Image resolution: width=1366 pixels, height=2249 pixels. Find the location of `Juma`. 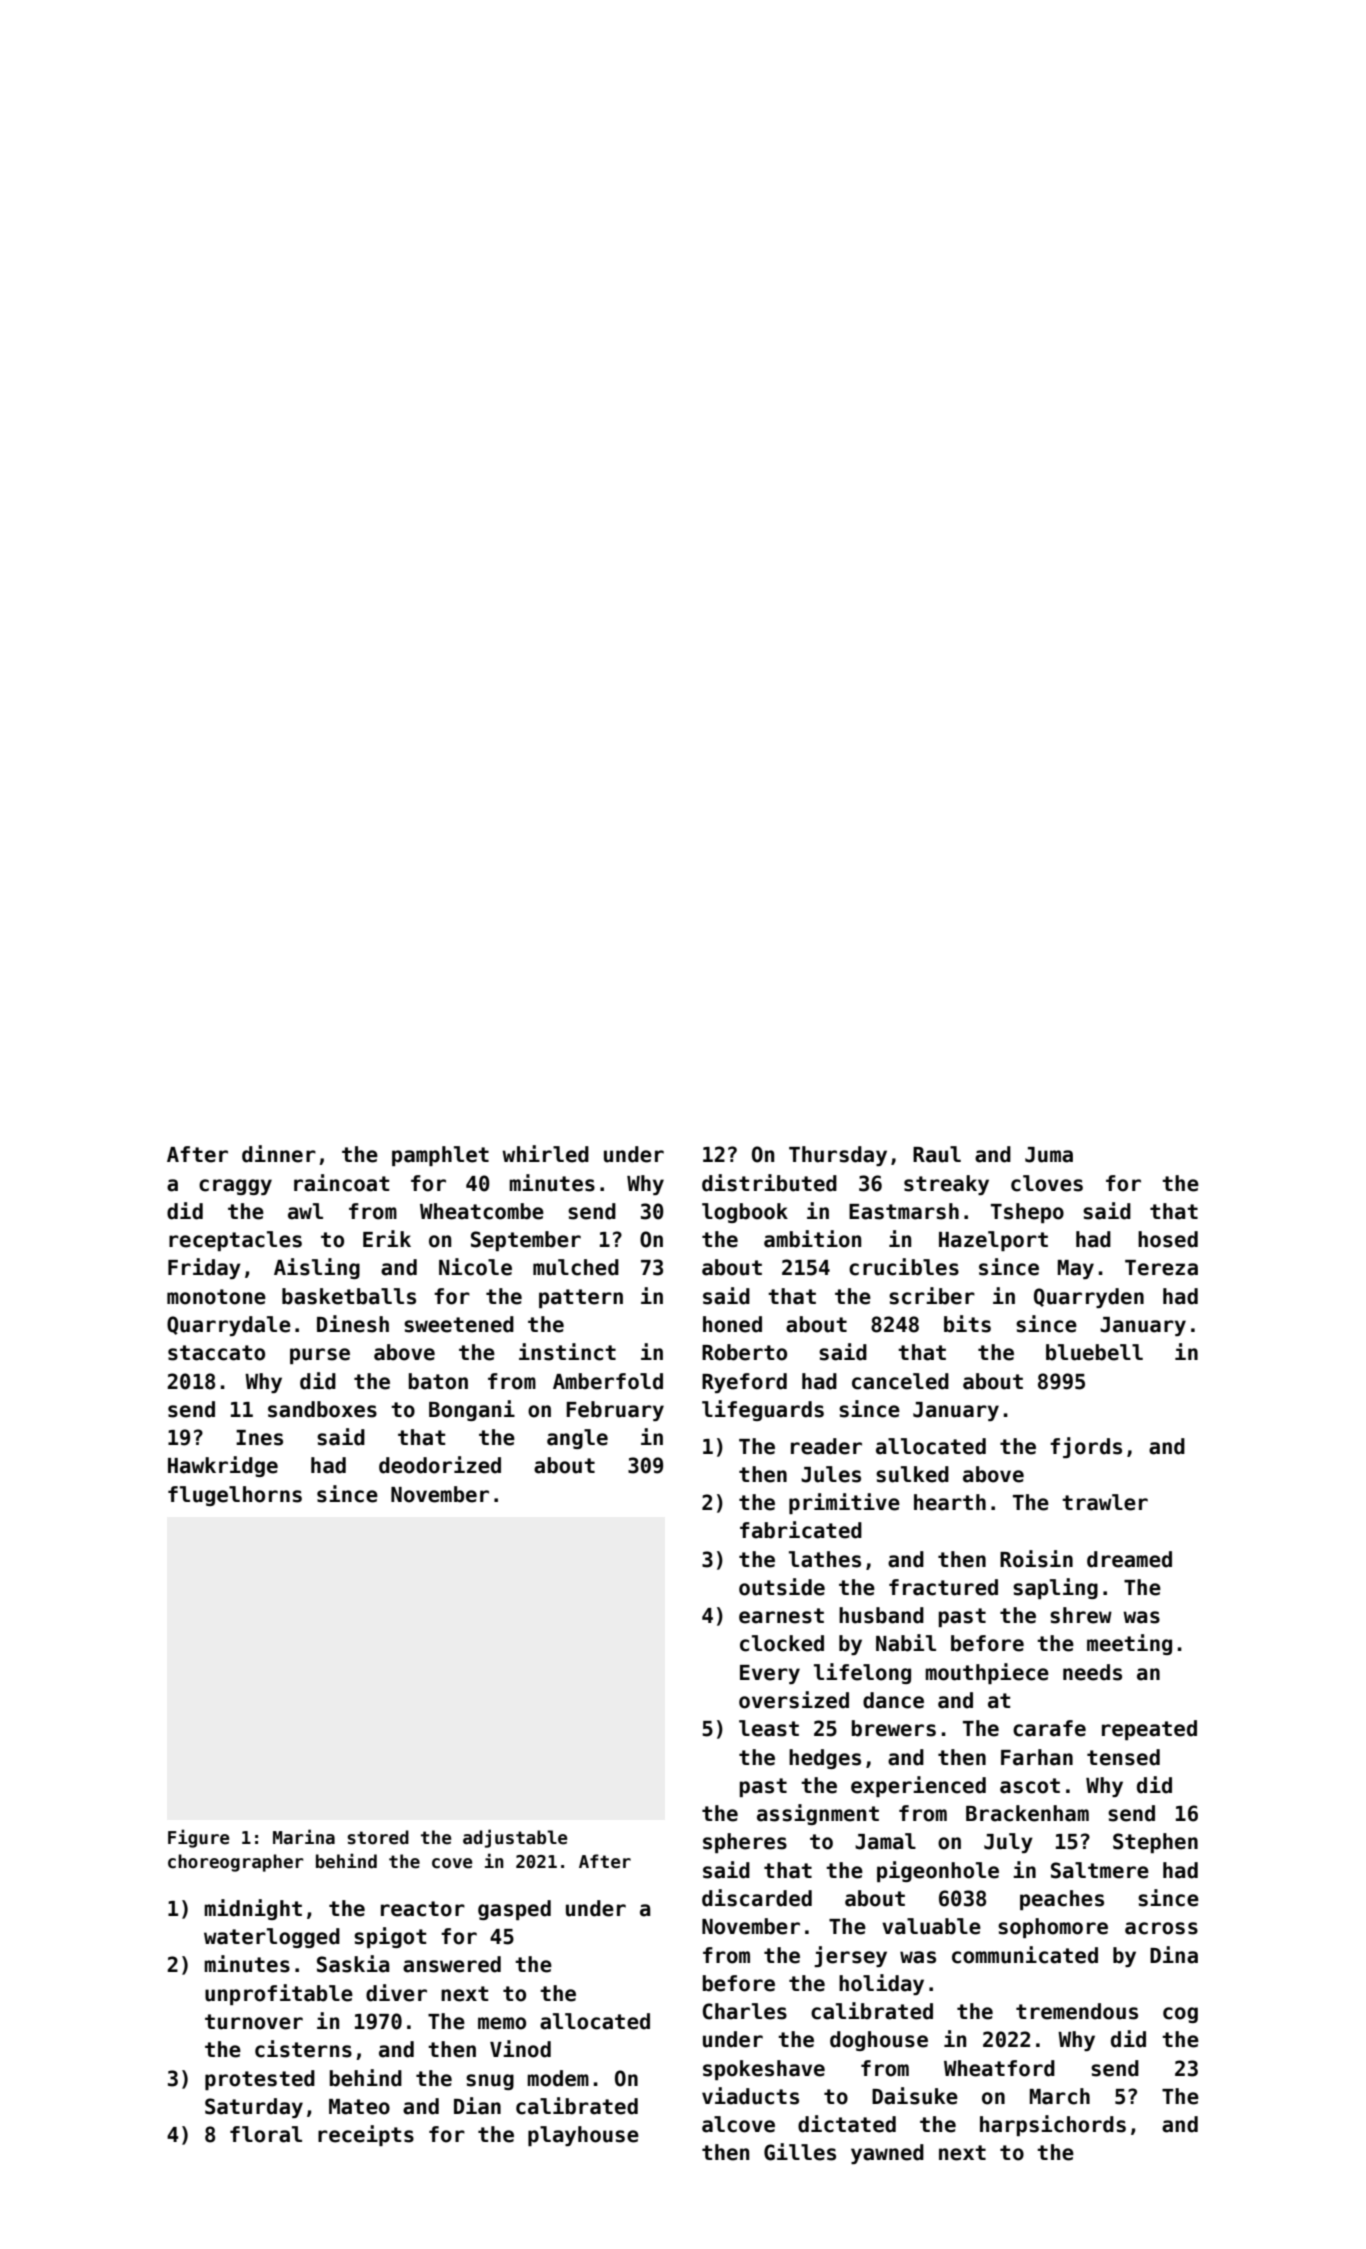

Juma is located at coordinates (1049, 1155).
